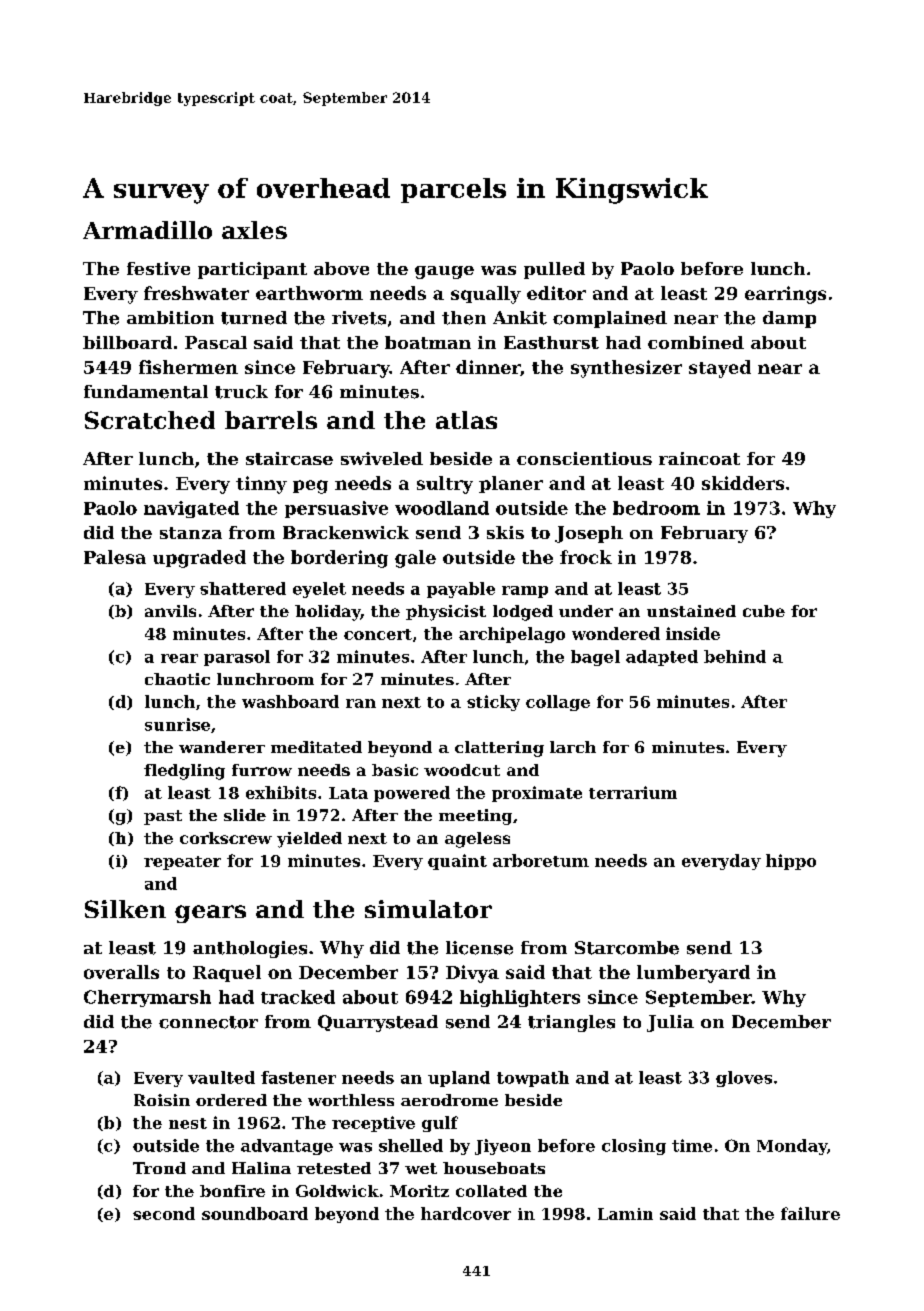 The width and height of the page is (924, 1311). What do you see at coordinates (341, 268) in the page?
I see `above` at bounding box center [341, 268].
